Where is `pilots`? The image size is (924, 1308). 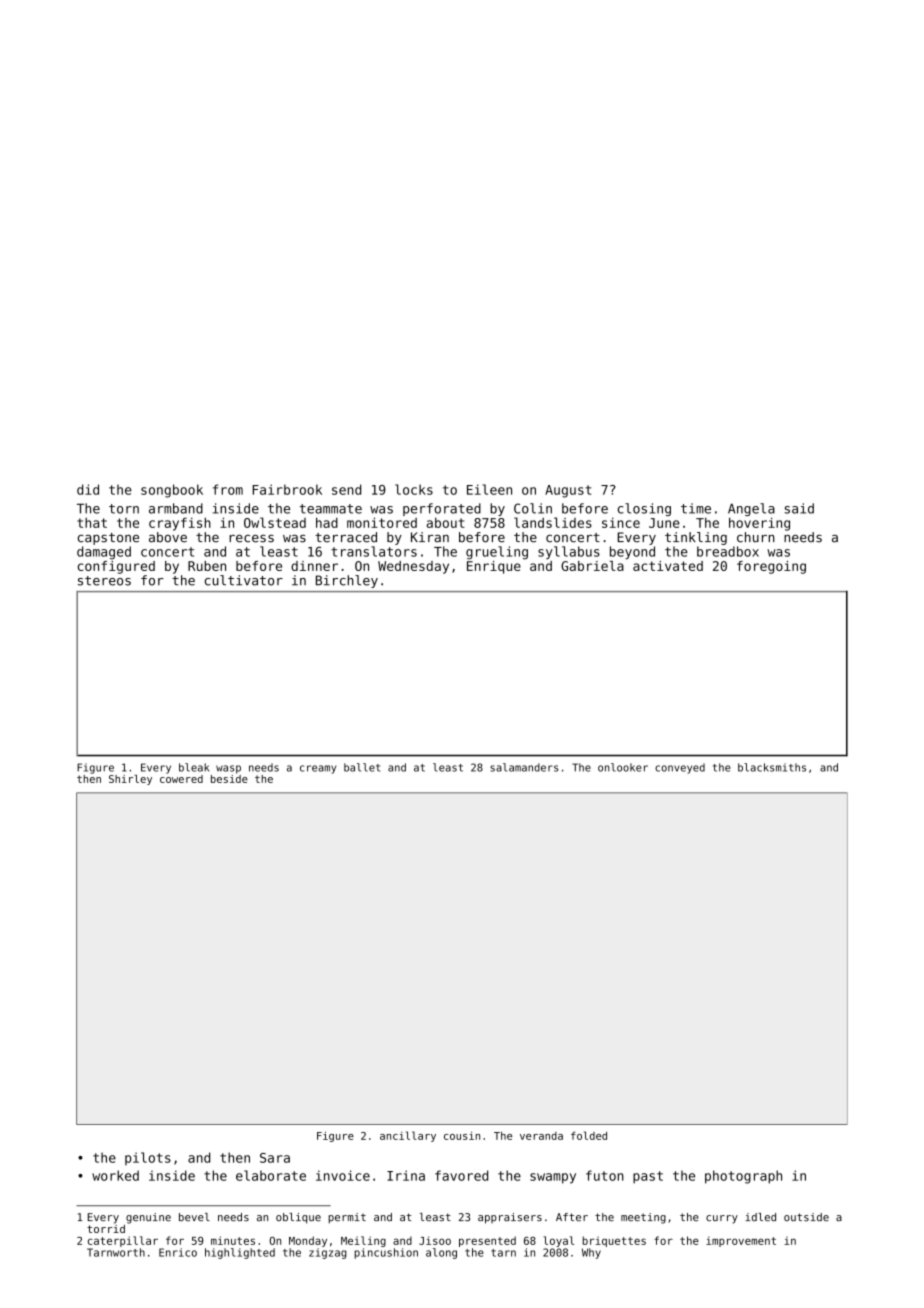
pilots is located at coordinates (148, 1158).
